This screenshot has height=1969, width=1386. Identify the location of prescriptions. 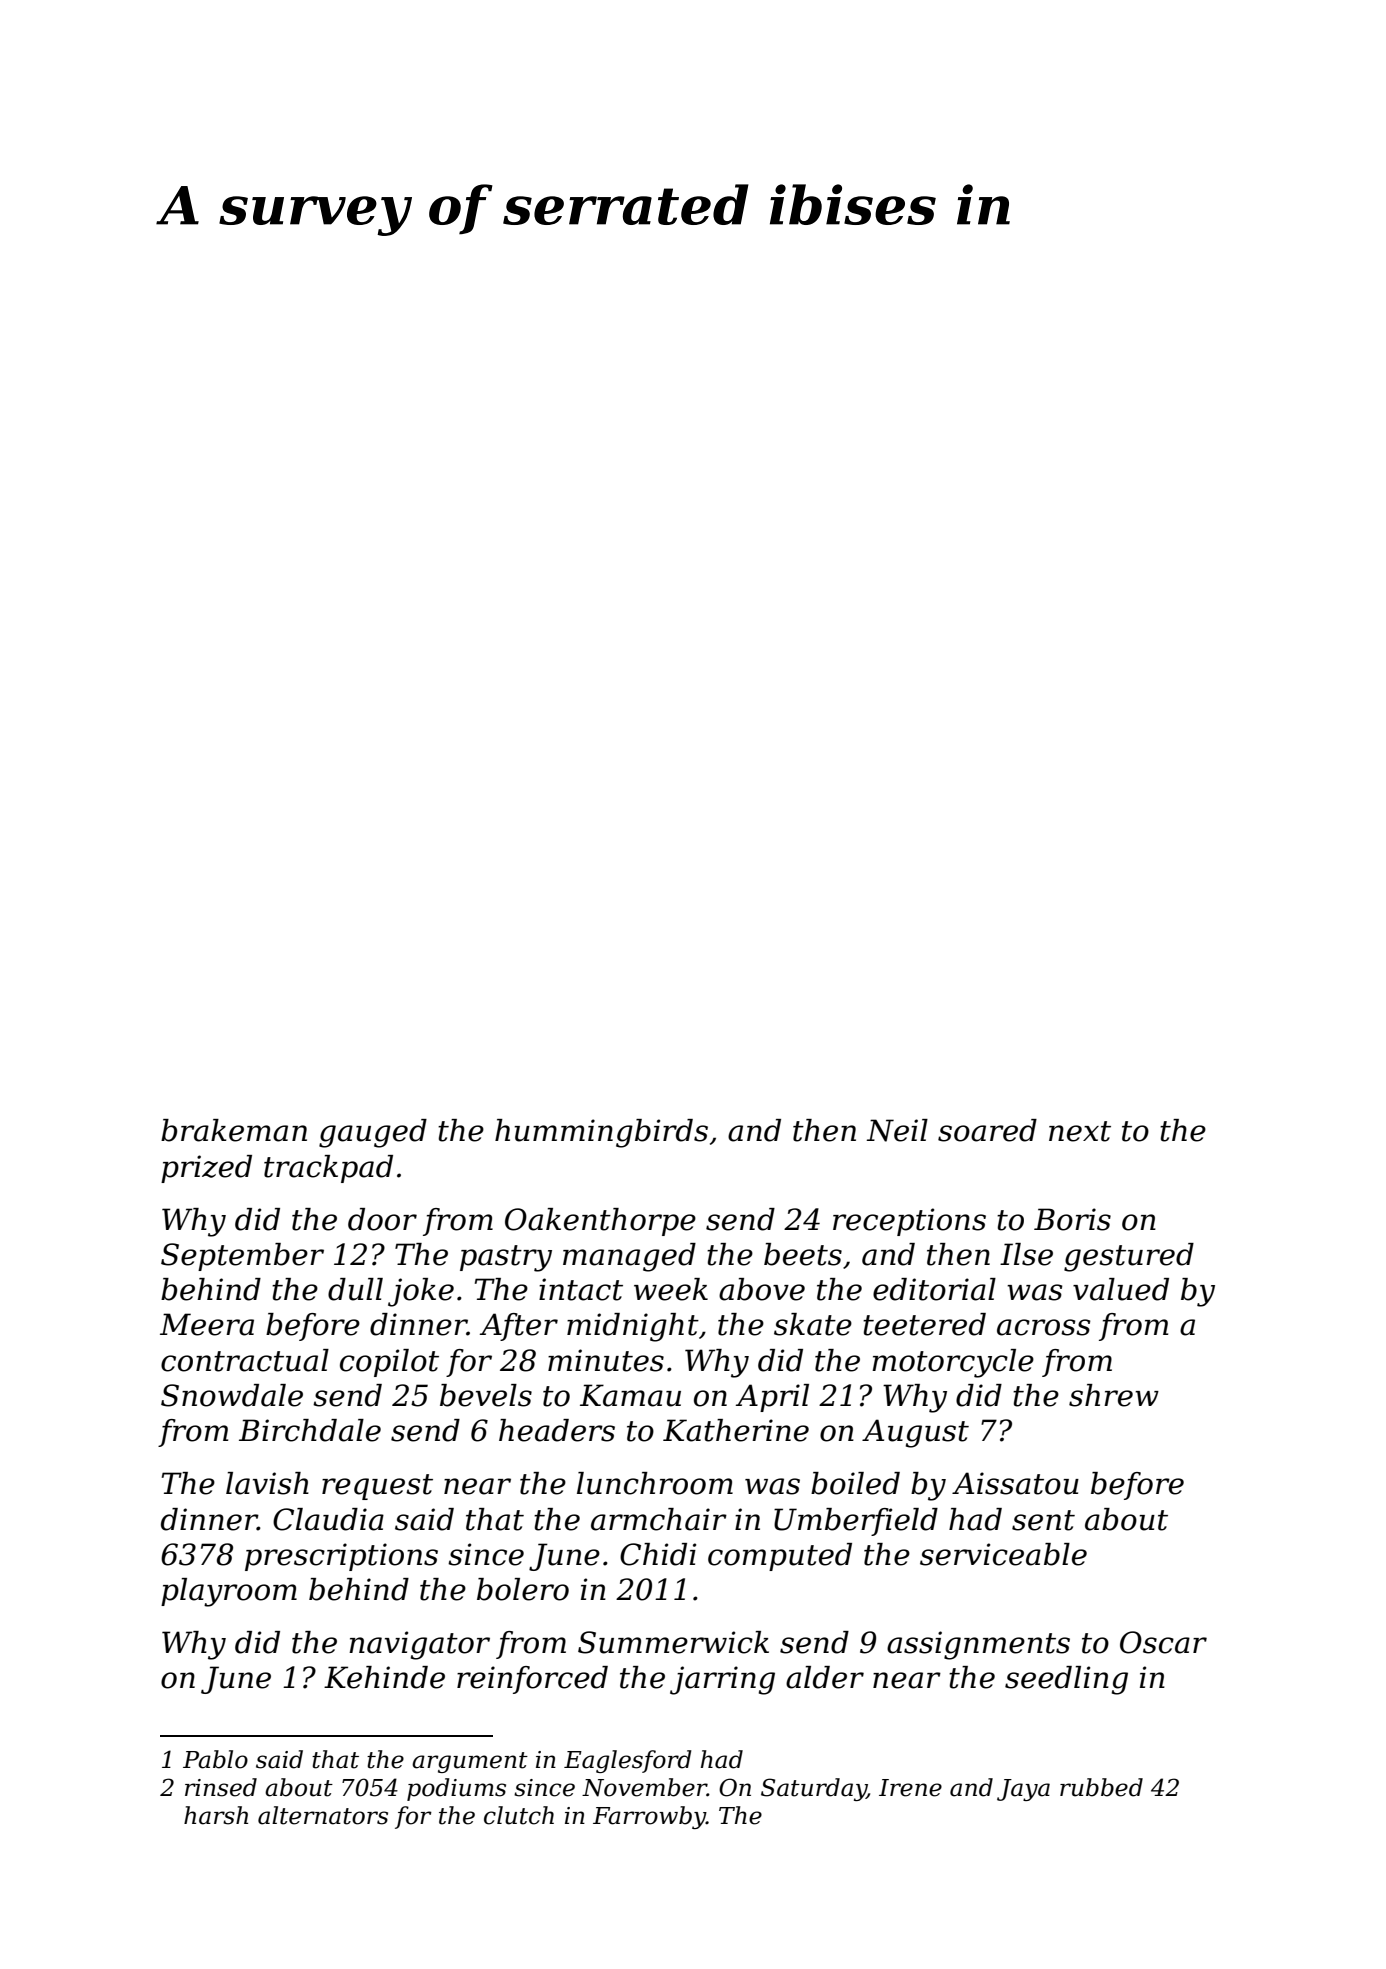
(341, 1557).
